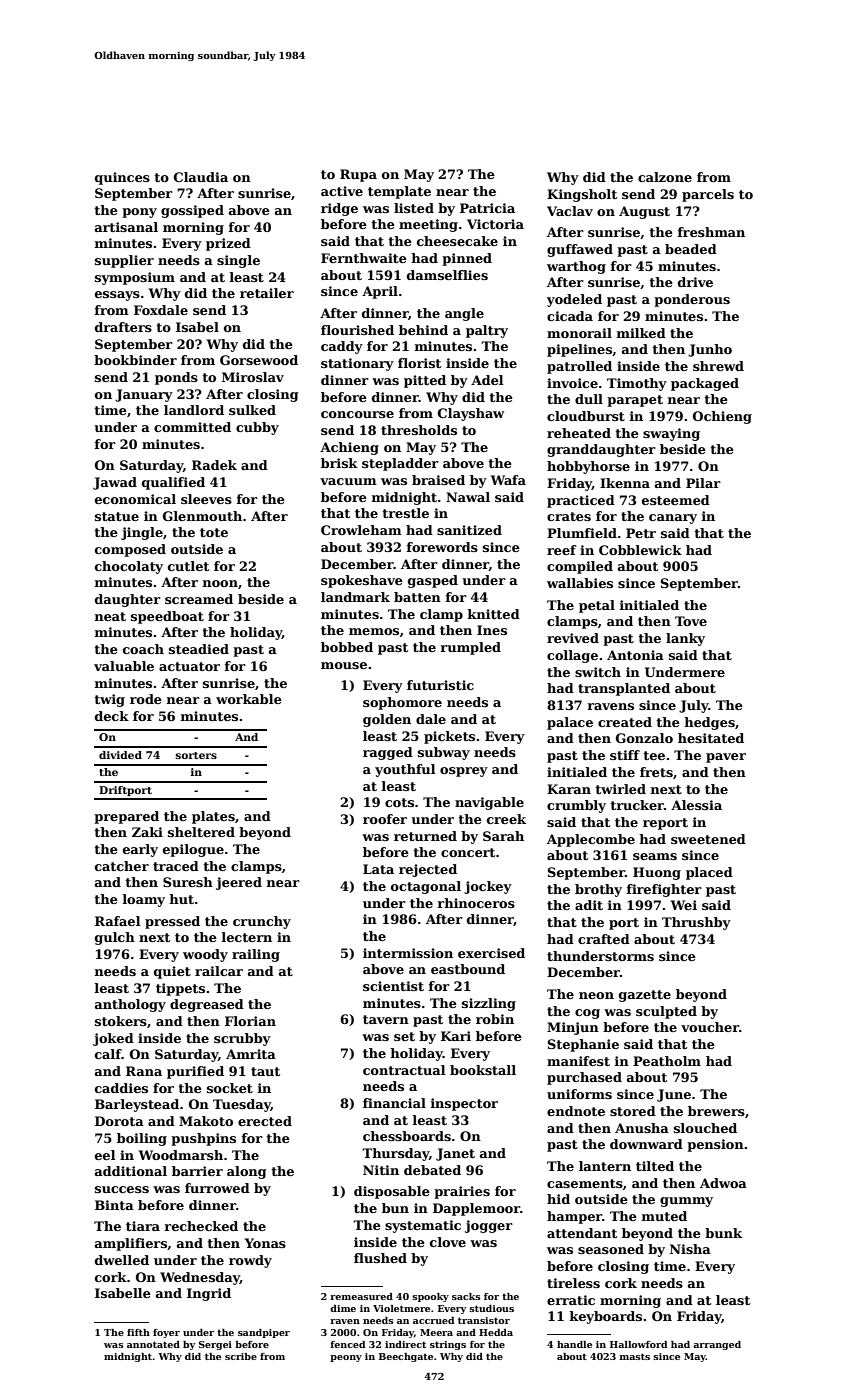  I want to click on Miroslav, so click(253, 377).
